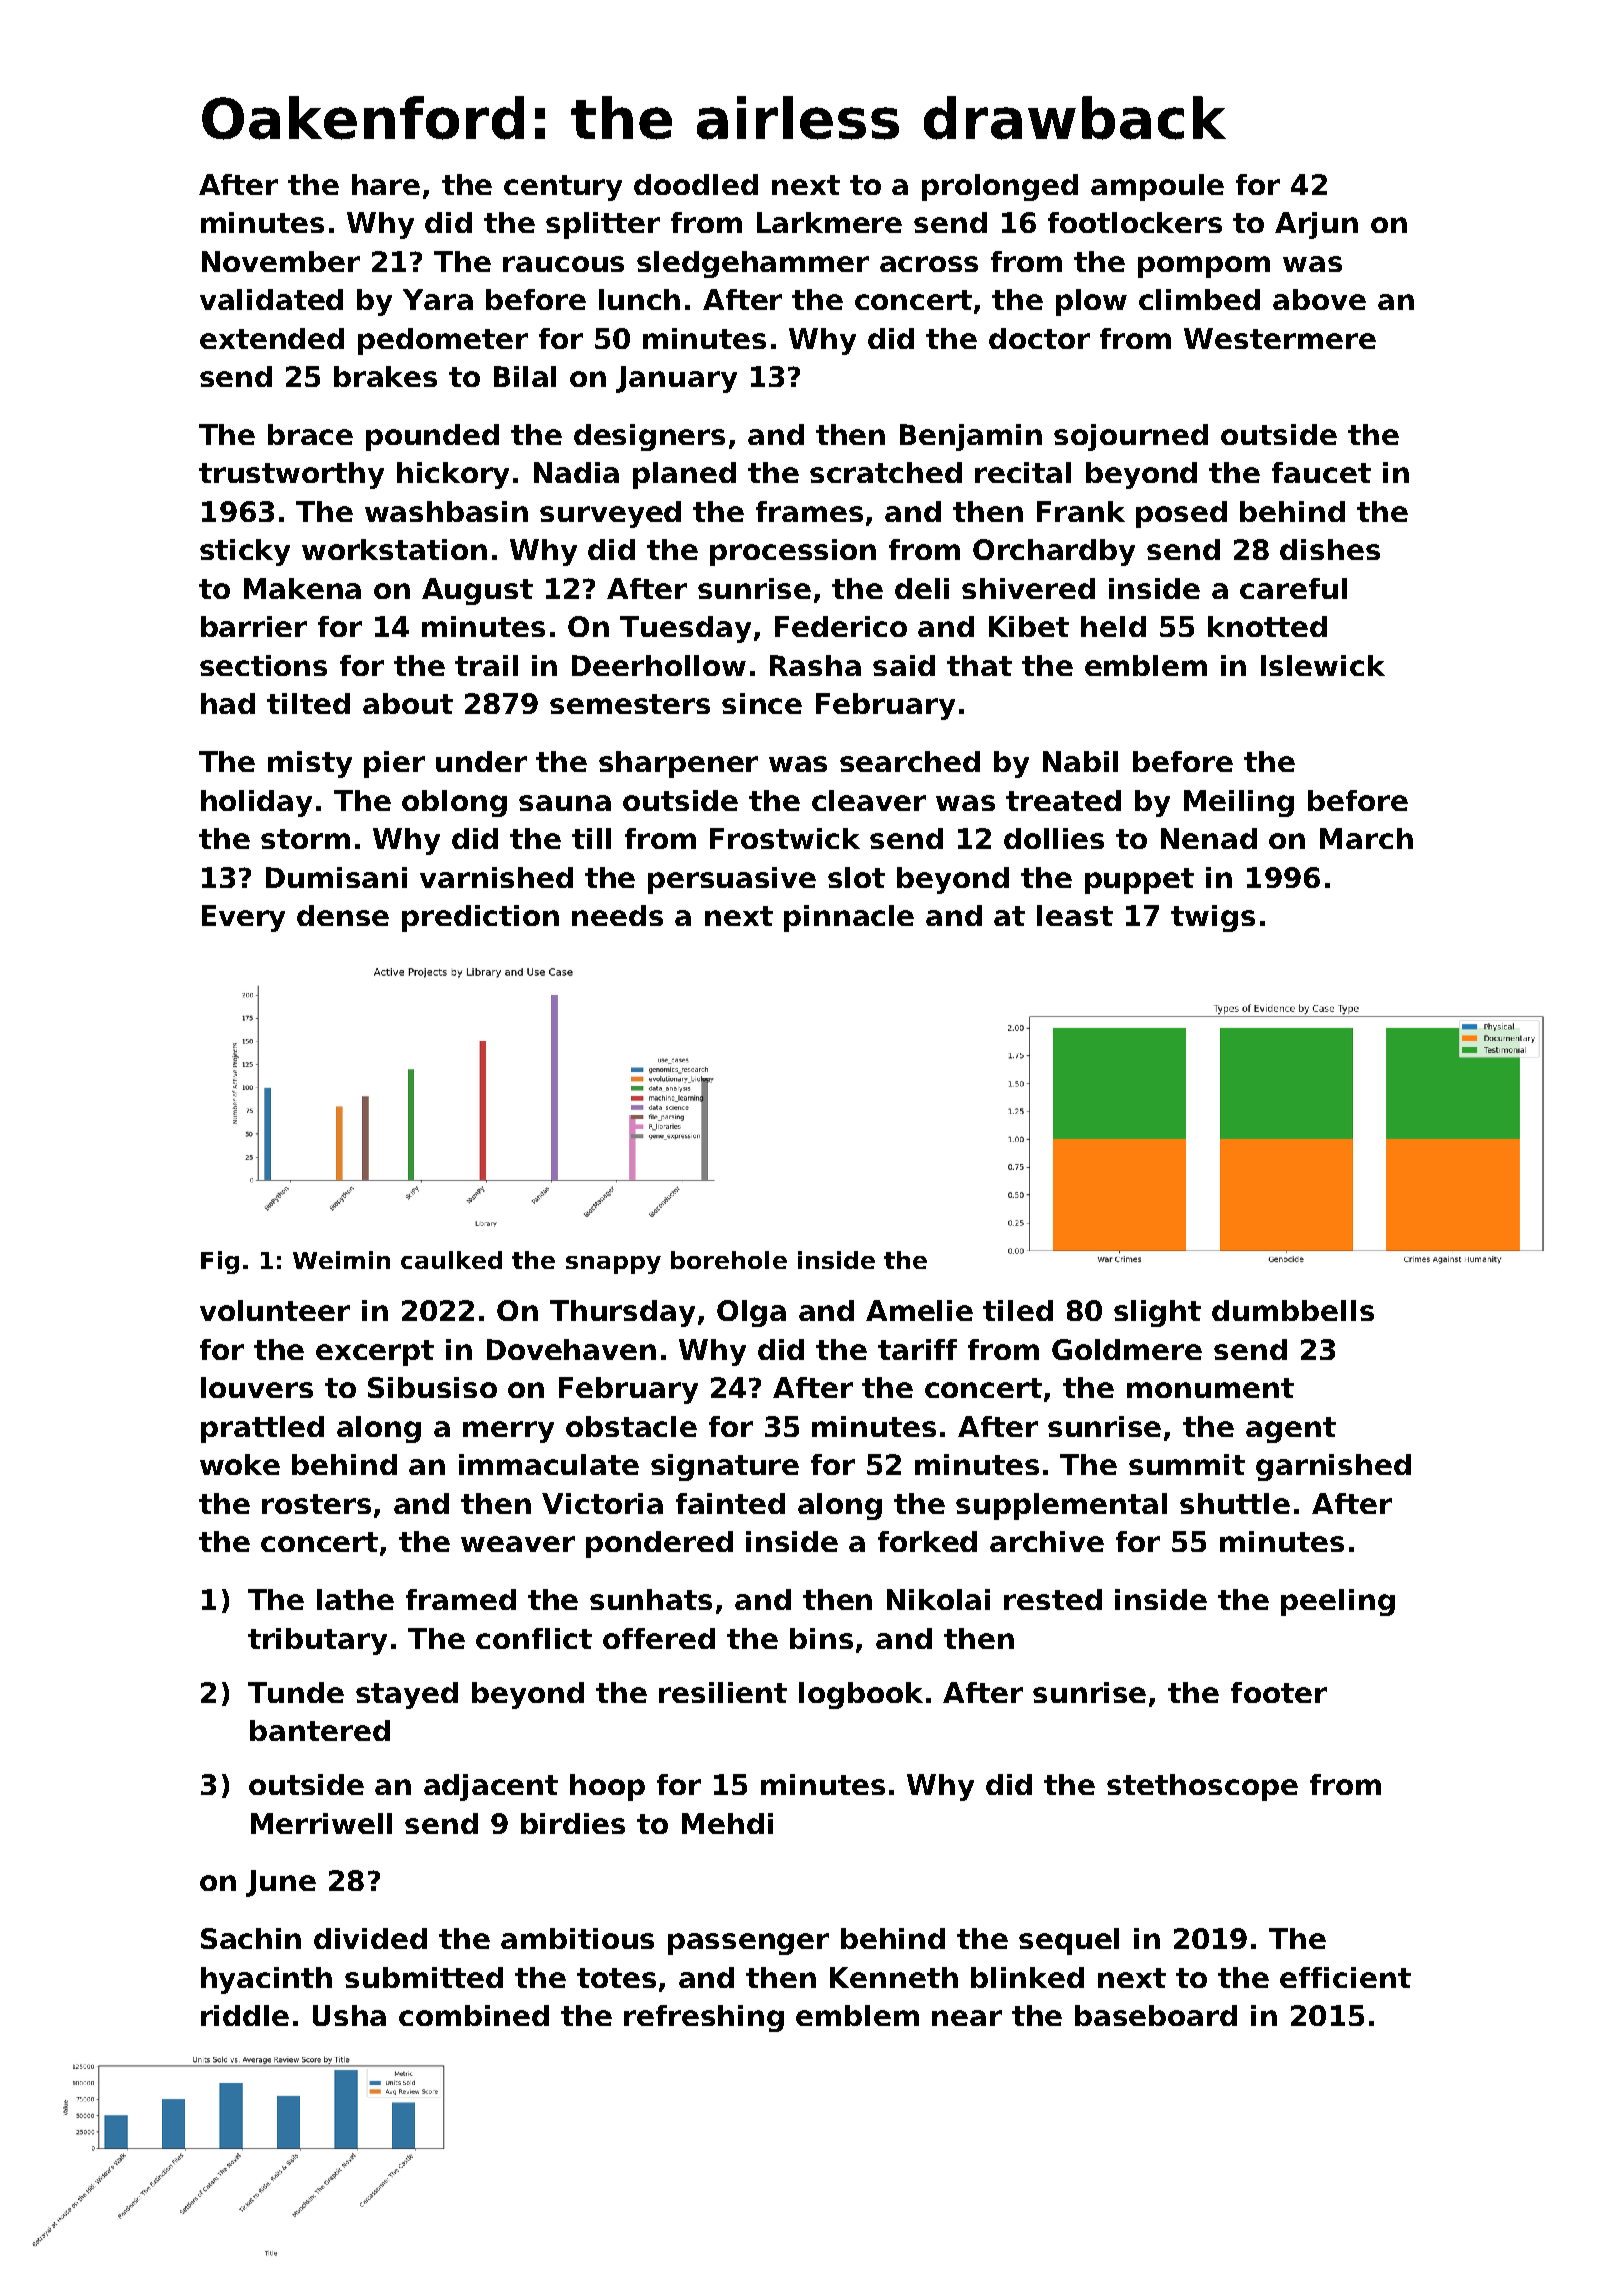 The width and height of the screenshot is (1620, 2292). Describe the element at coordinates (461, 1599) in the screenshot. I see `framed` at that location.
